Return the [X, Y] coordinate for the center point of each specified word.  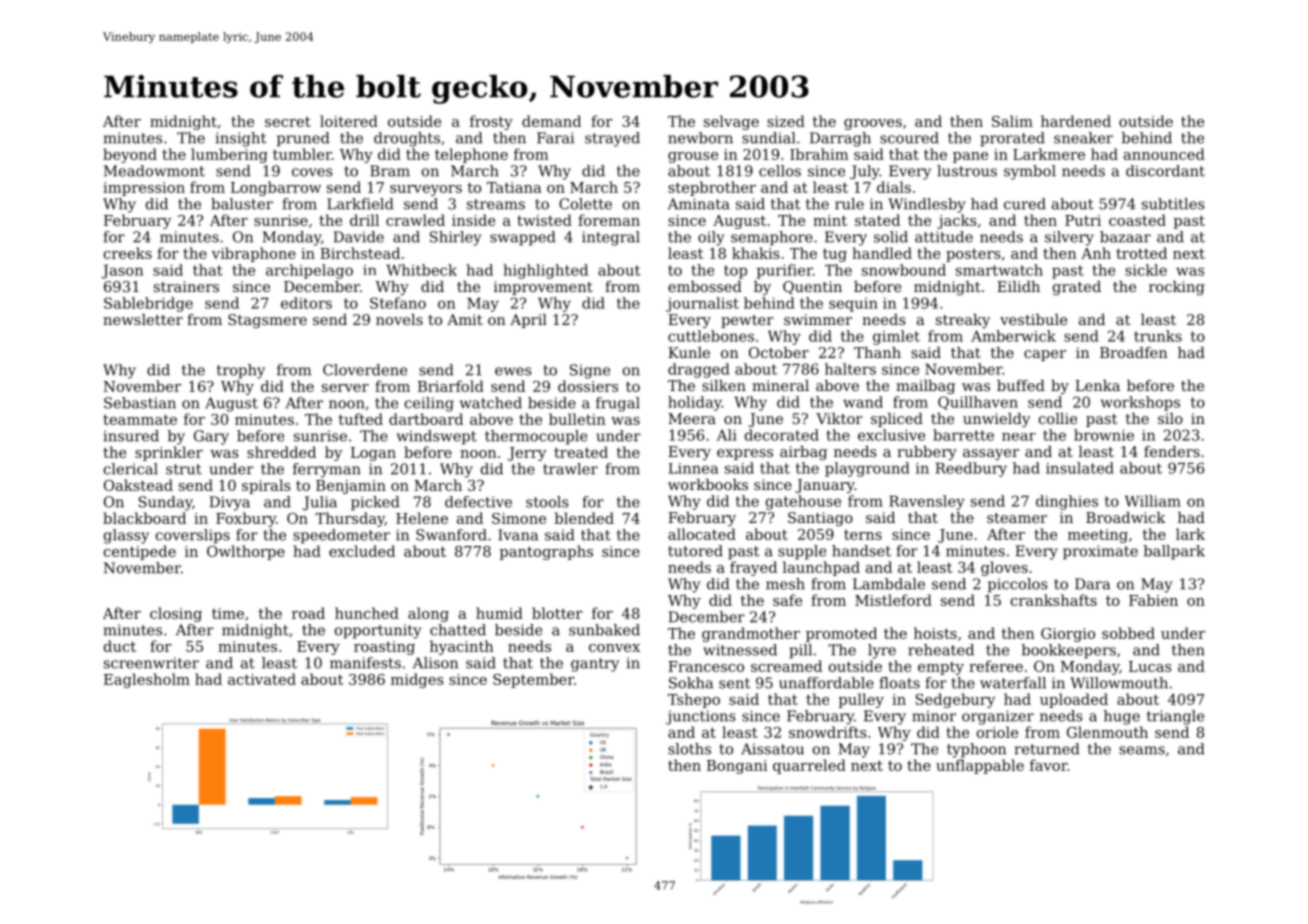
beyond [130, 155]
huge [1122, 717]
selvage [731, 122]
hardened [1076, 121]
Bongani [737, 767]
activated [262, 679]
